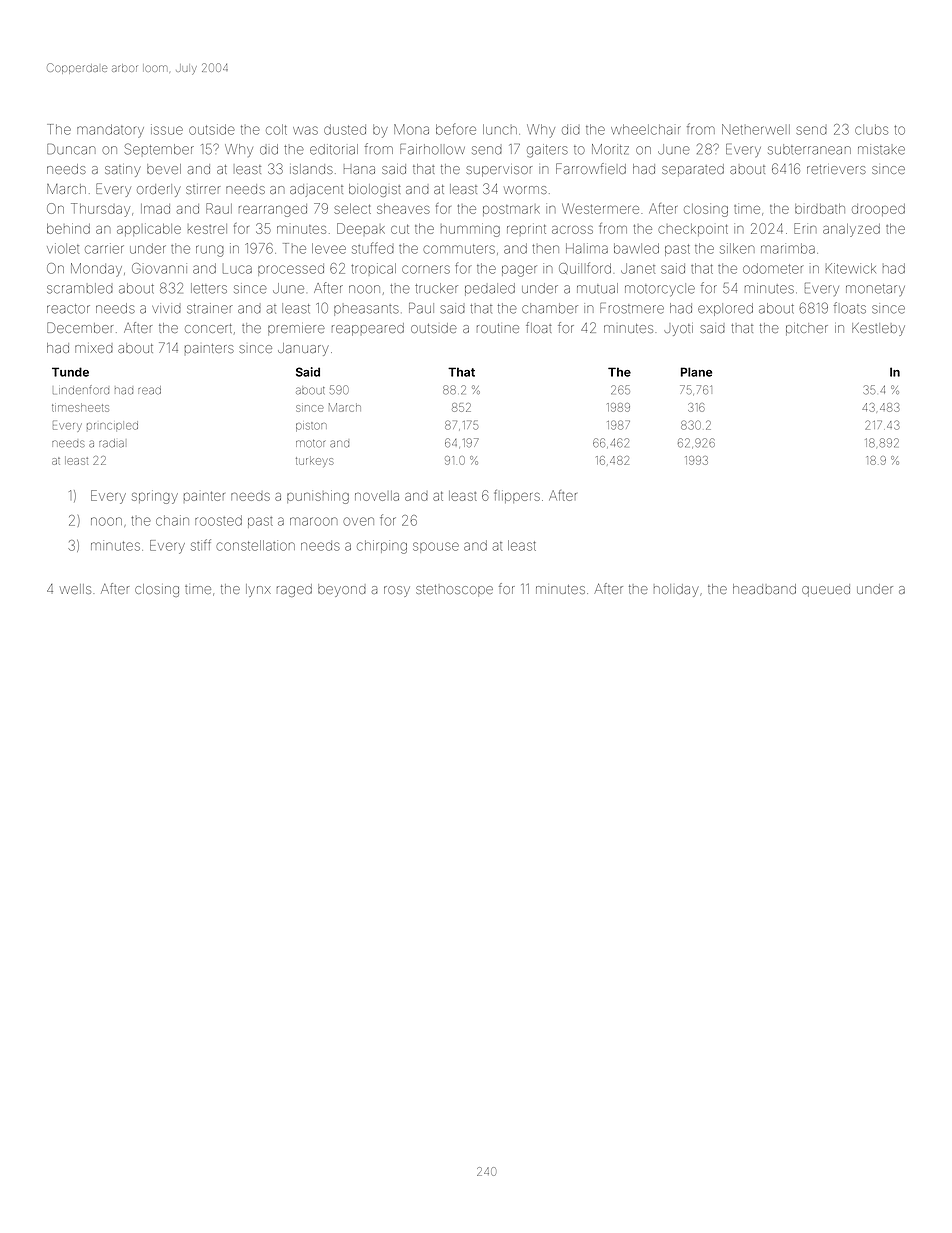  What do you see at coordinates (358, 521) in the page?
I see `oven` at bounding box center [358, 521].
